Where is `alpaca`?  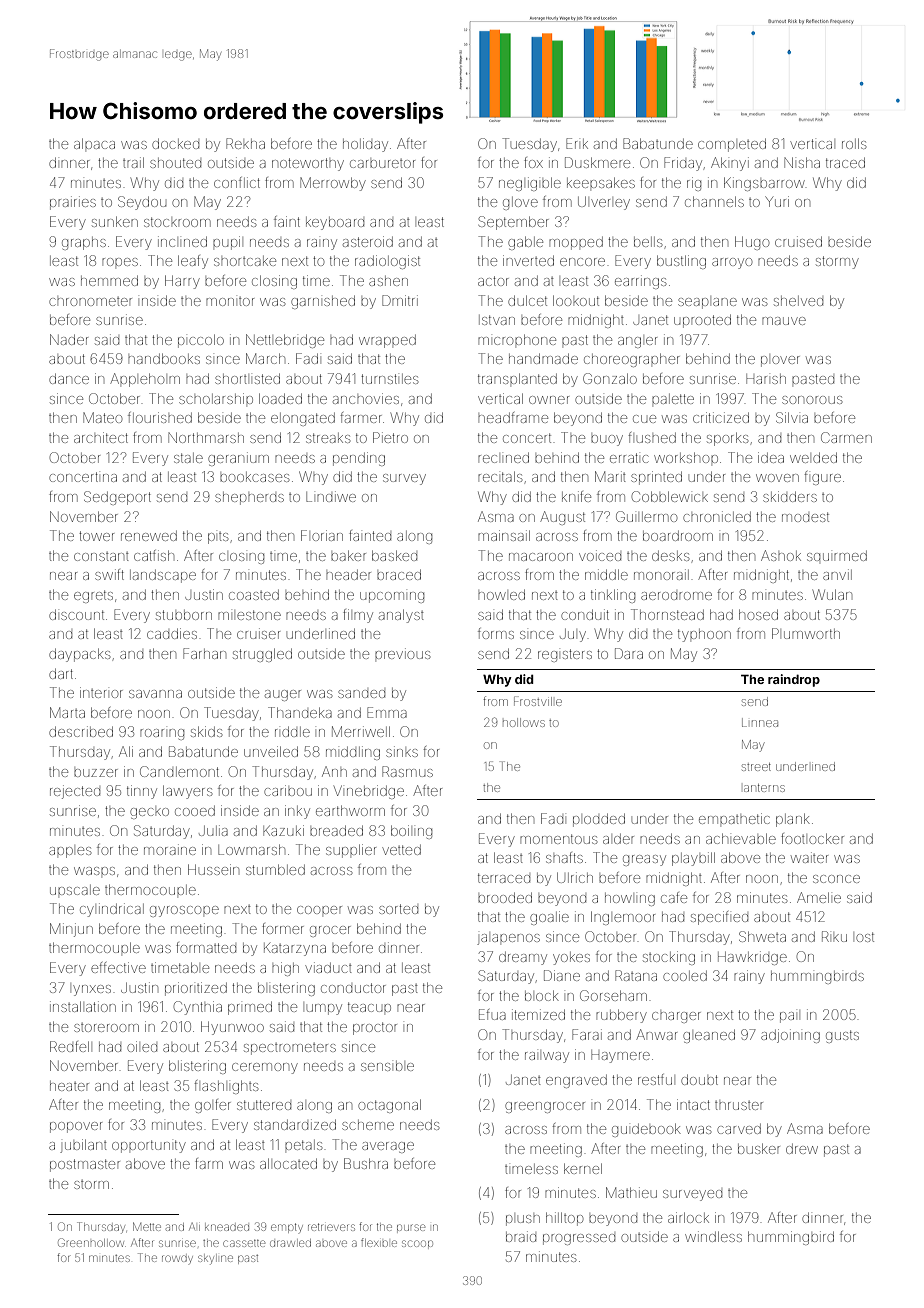
alpaca is located at coordinates (94, 144).
